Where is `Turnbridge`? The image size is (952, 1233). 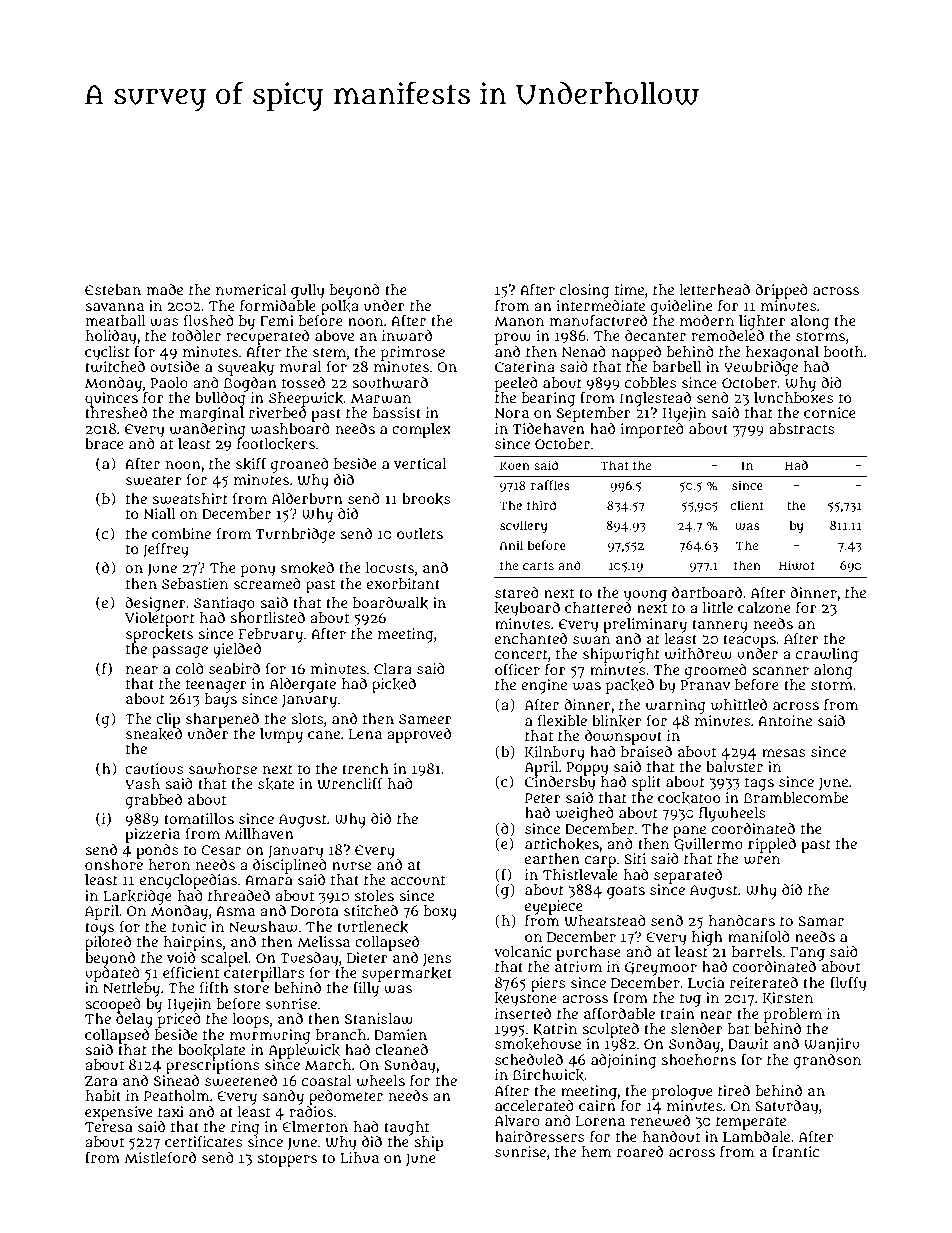 Turnbridge is located at coordinates (295, 535).
